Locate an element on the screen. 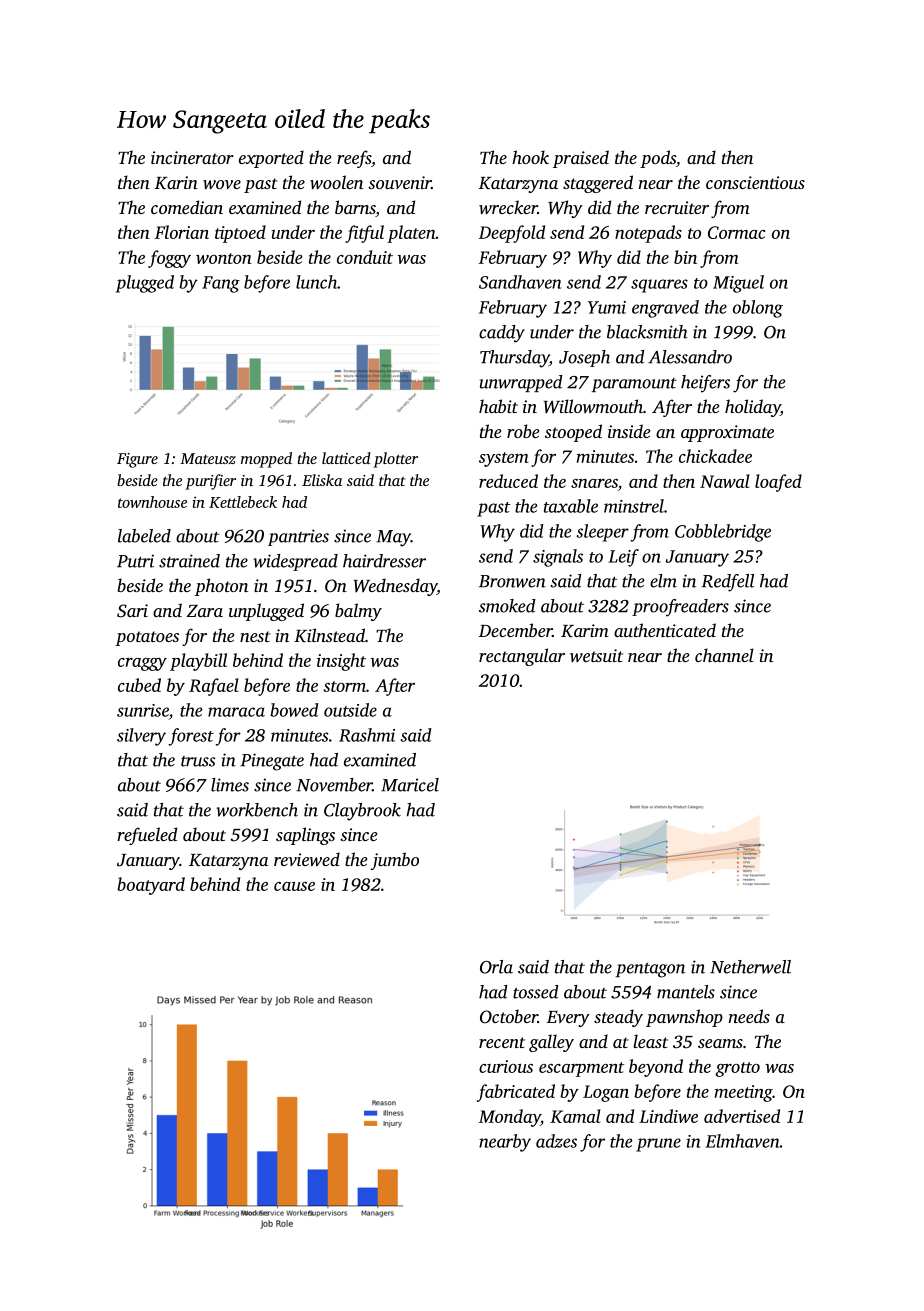 The height and width of the screenshot is (1311, 924). holiday is located at coordinates (752, 408).
